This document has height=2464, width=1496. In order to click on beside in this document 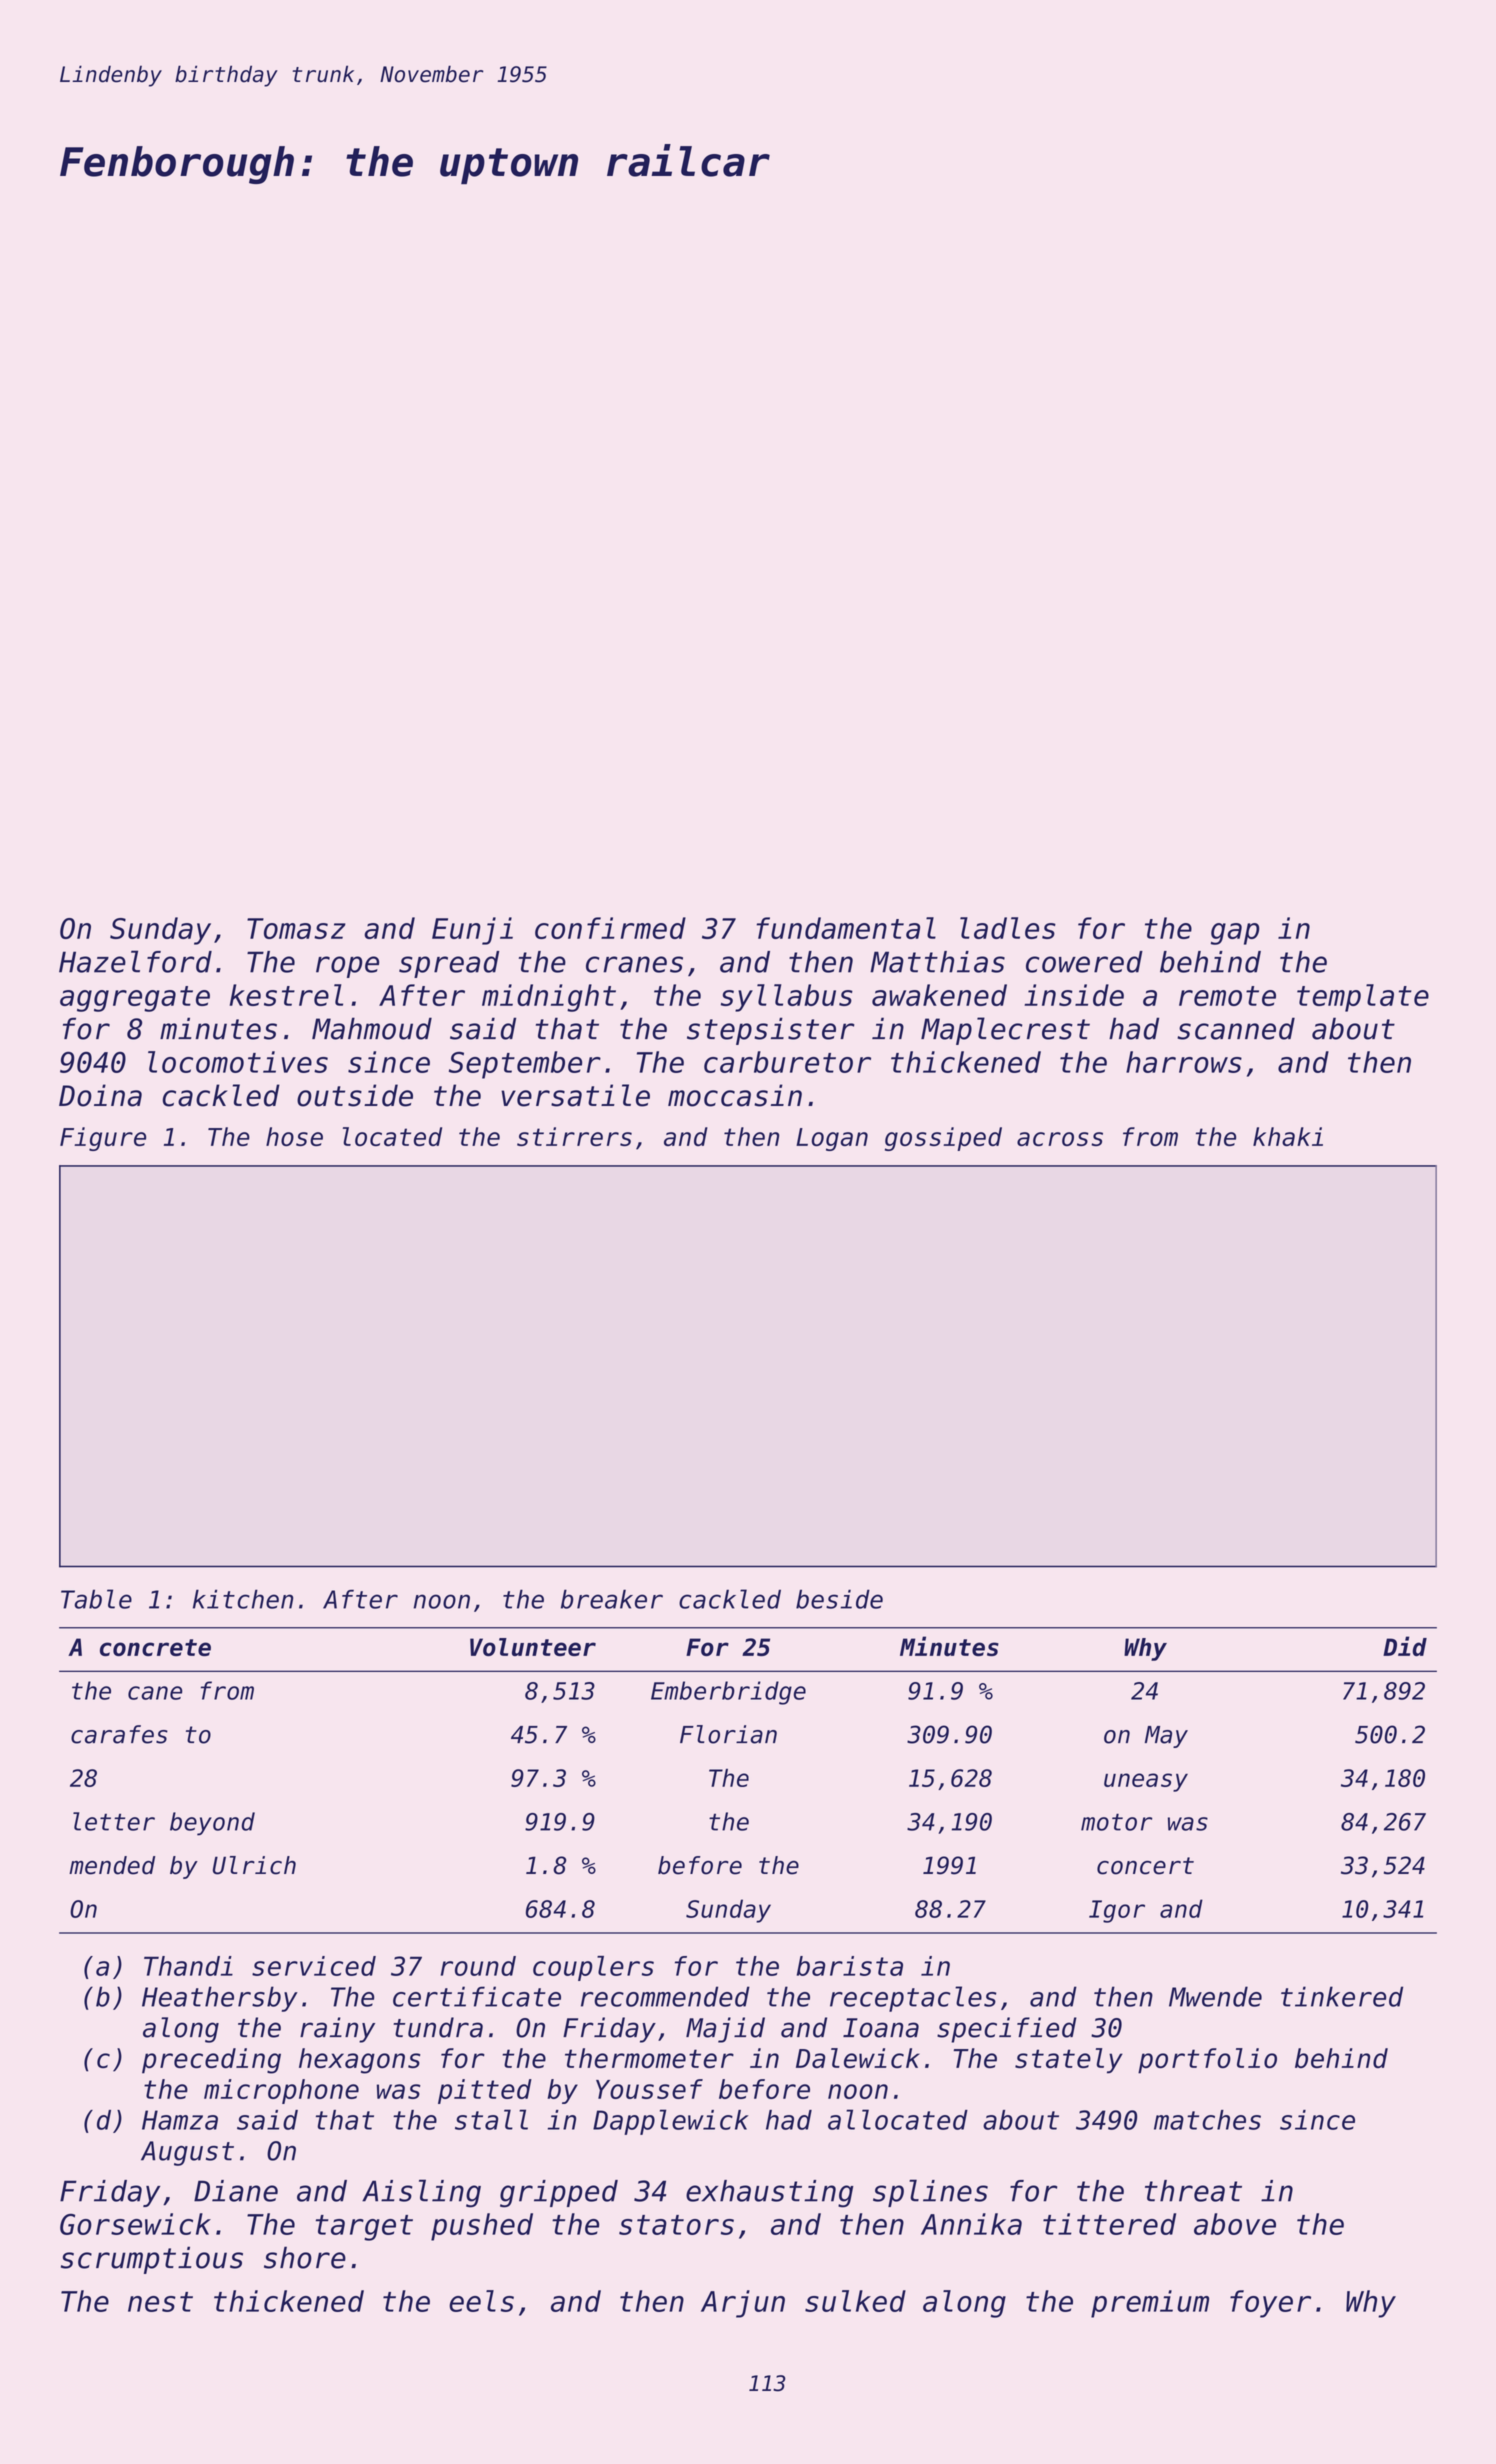, I will do `click(839, 1599)`.
